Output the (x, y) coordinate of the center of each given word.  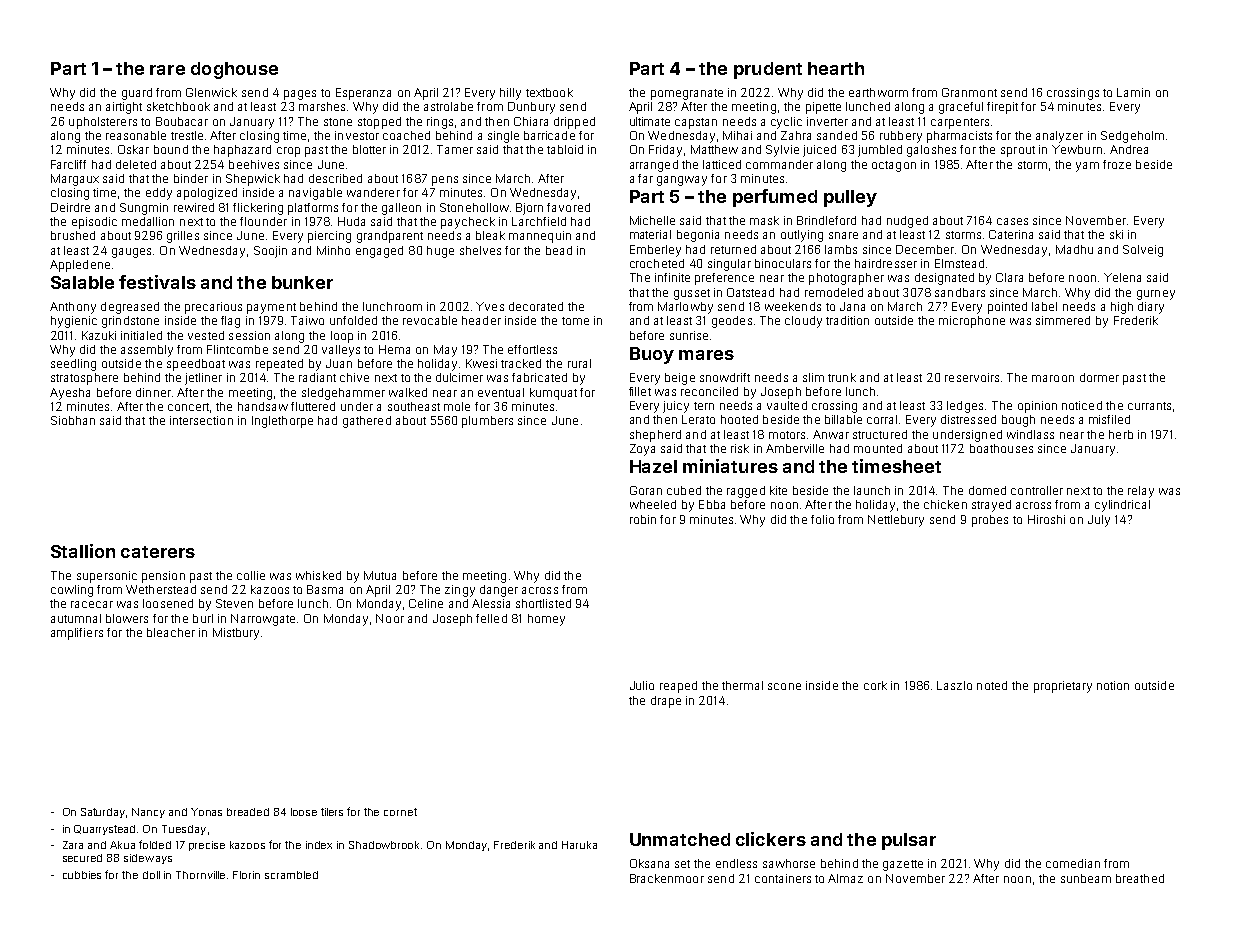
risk (740, 448)
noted (992, 685)
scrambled (291, 875)
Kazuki (99, 335)
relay (1141, 492)
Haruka (579, 845)
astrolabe (448, 106)
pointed (1007, 308)
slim (813, 377)
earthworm (878, 92)
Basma (325, 589)
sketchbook (178, 106)
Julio (642, 685)
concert (188, 407)
